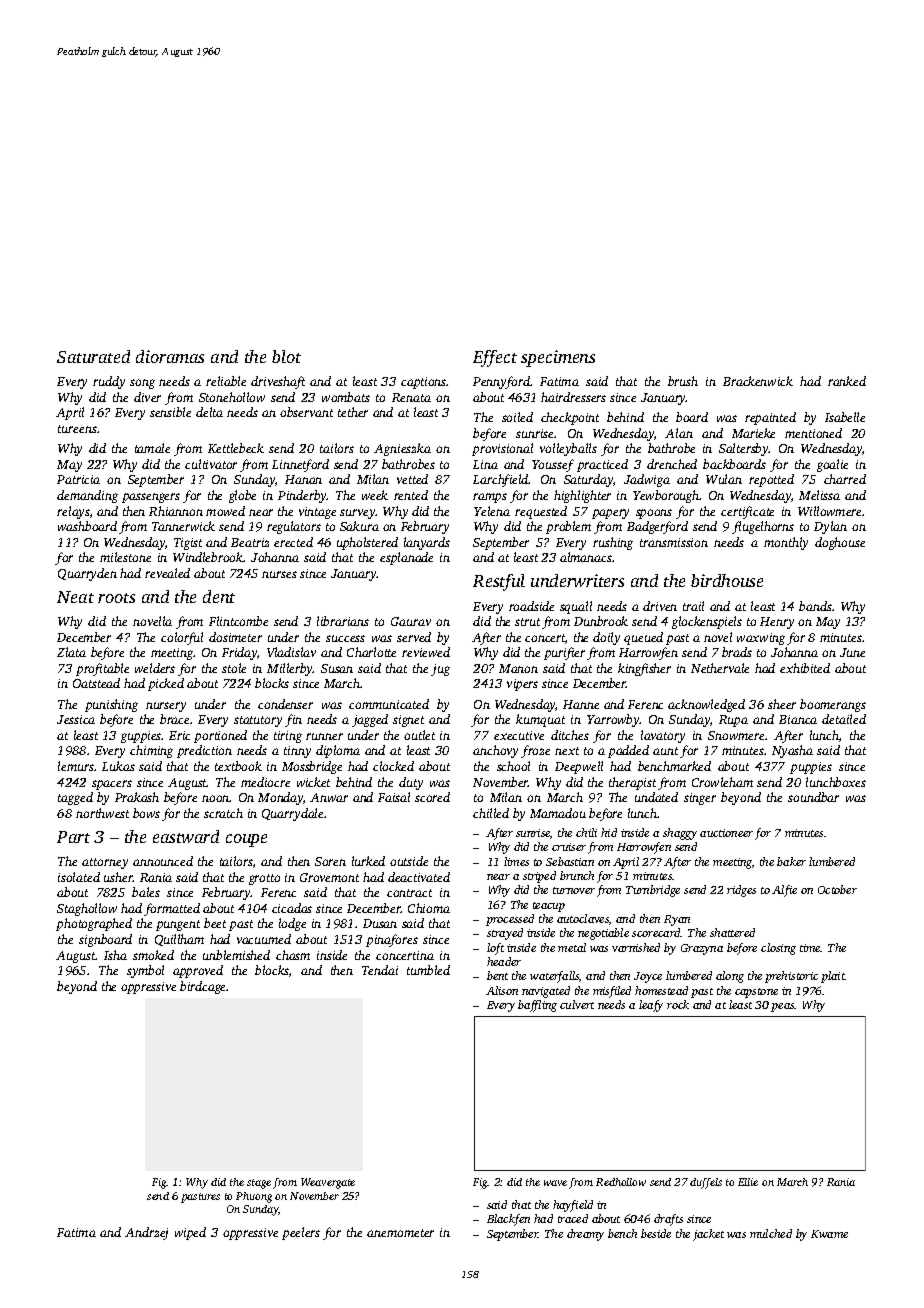 The width and height of the page is (924, 1308). I want to click on October, so click(837, 889).
